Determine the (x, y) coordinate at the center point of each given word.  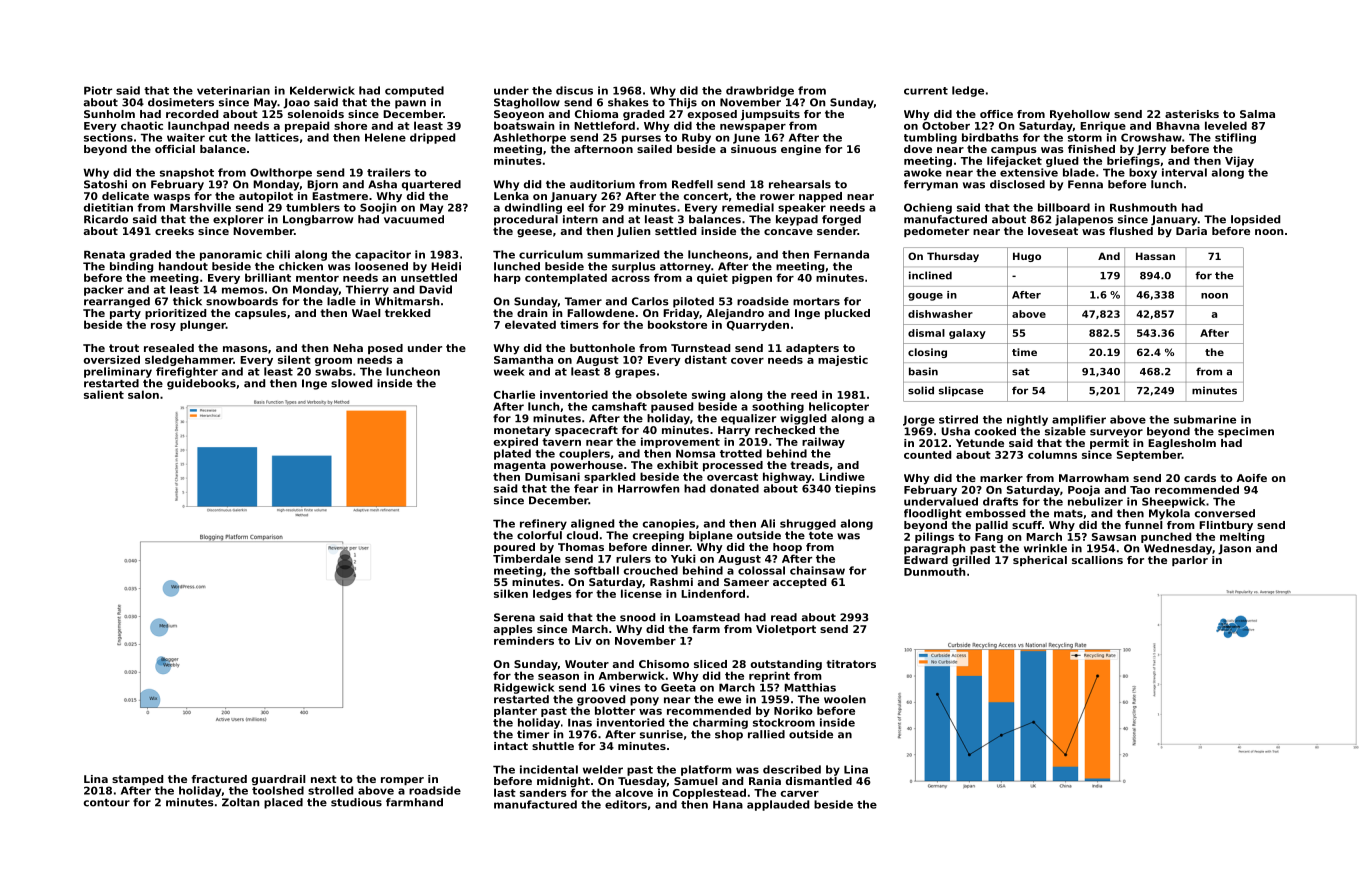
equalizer (748, 419)
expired (516, 442)
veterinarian (233, 90)
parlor (1190, 561)
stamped (137, 780)
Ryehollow (1080, 115)
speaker (802, 208)
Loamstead (707, 617)
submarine (1205, 419)
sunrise (661, 734)
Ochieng (928, 208)
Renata (104, 254)
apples (513, 630)
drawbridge (760, 91)
